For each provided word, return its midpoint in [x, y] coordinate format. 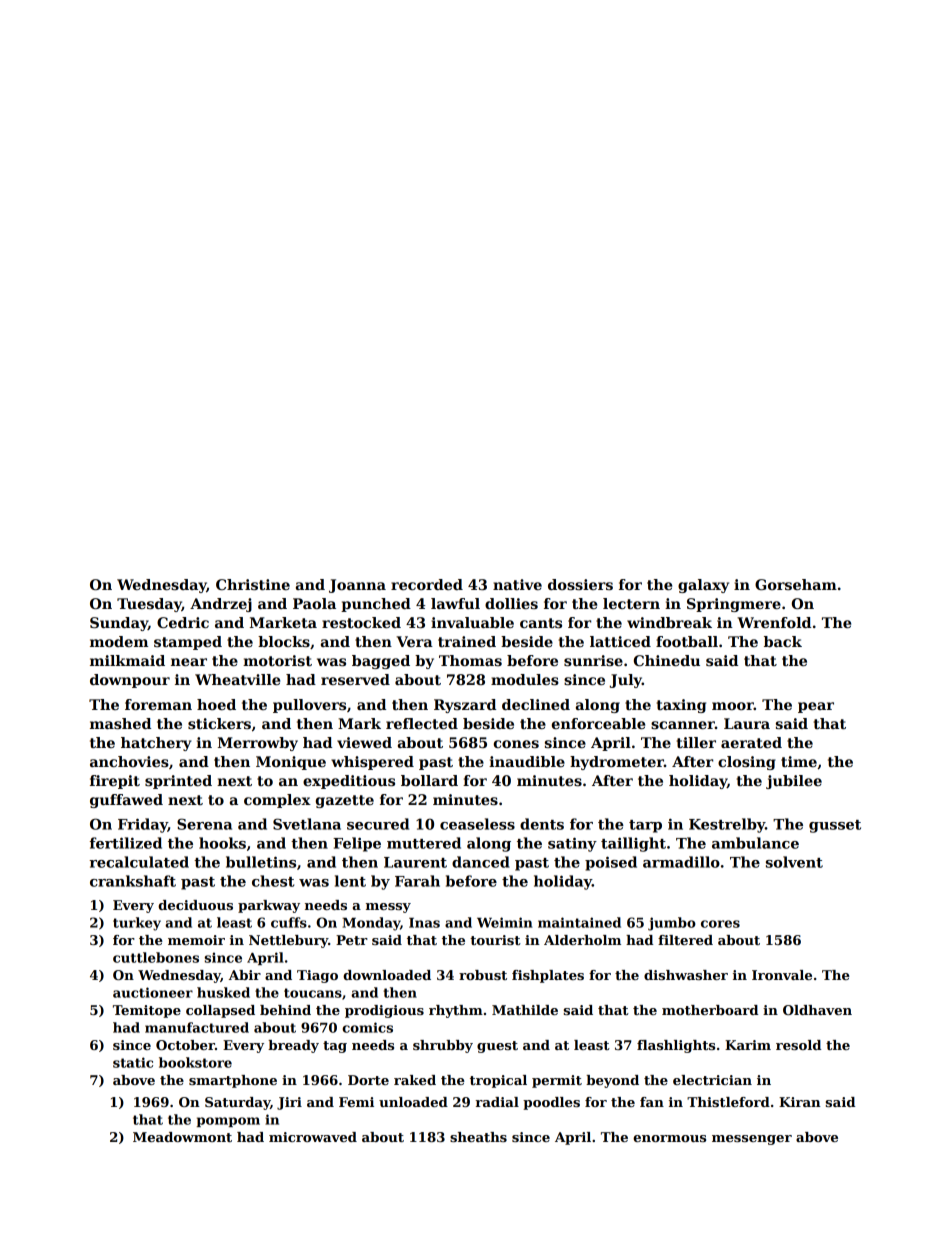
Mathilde [525, 1010]
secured [378, 824]
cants [541, 623]
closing [747, 763]
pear [816, 707]
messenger [752, 1140]
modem [119, 641]
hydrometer [617, 763]
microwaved [313, 1137]
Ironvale [782, 975]
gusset [835, 826]
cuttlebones [156, 957]
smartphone [233, 1081]
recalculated [139, 862]
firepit [115, 782]
